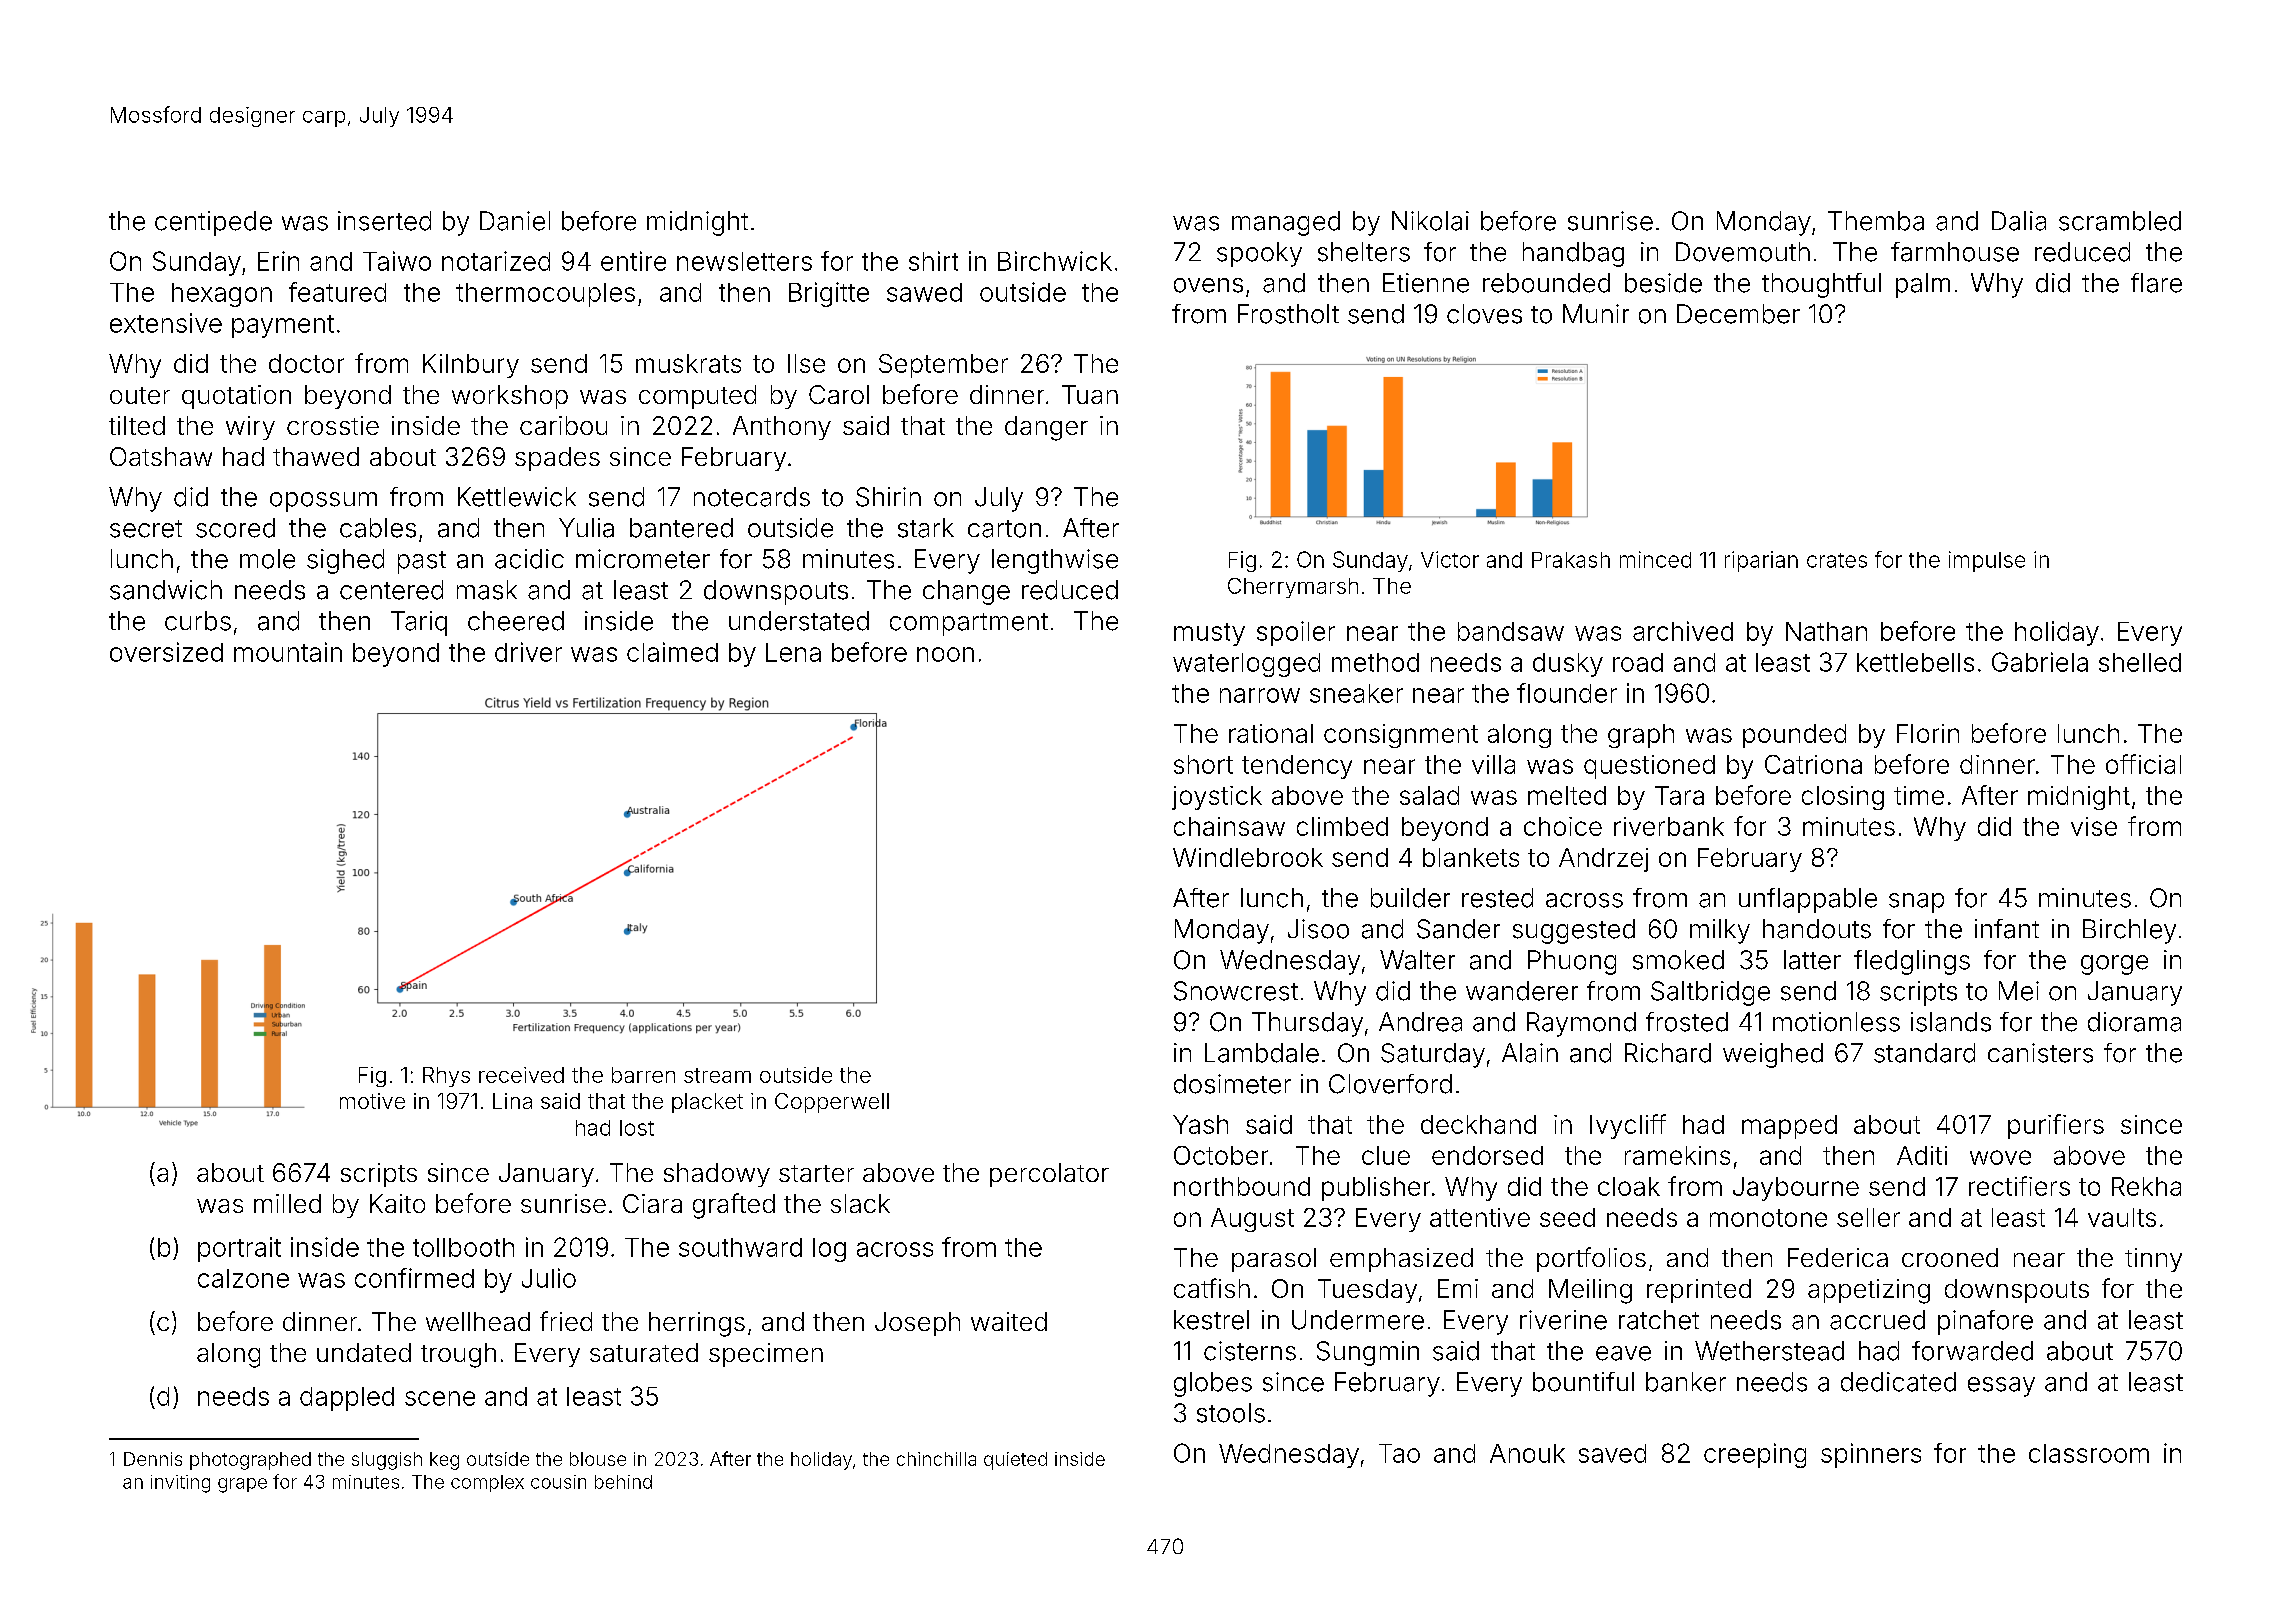  I want to click on musty, so click(1209, 634).
